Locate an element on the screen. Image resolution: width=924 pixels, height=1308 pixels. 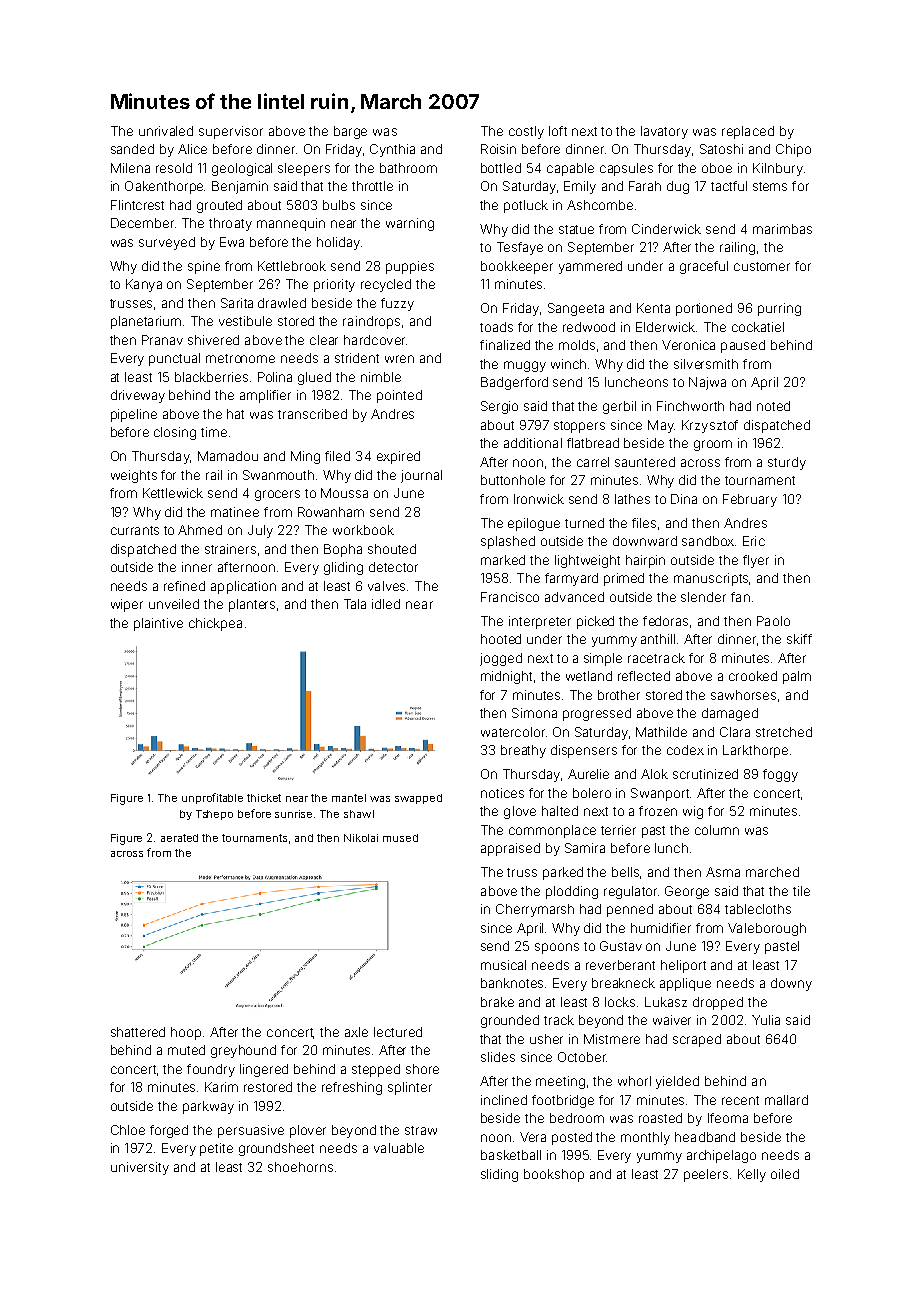
fuzzy is located at coordinates (397, 304).
